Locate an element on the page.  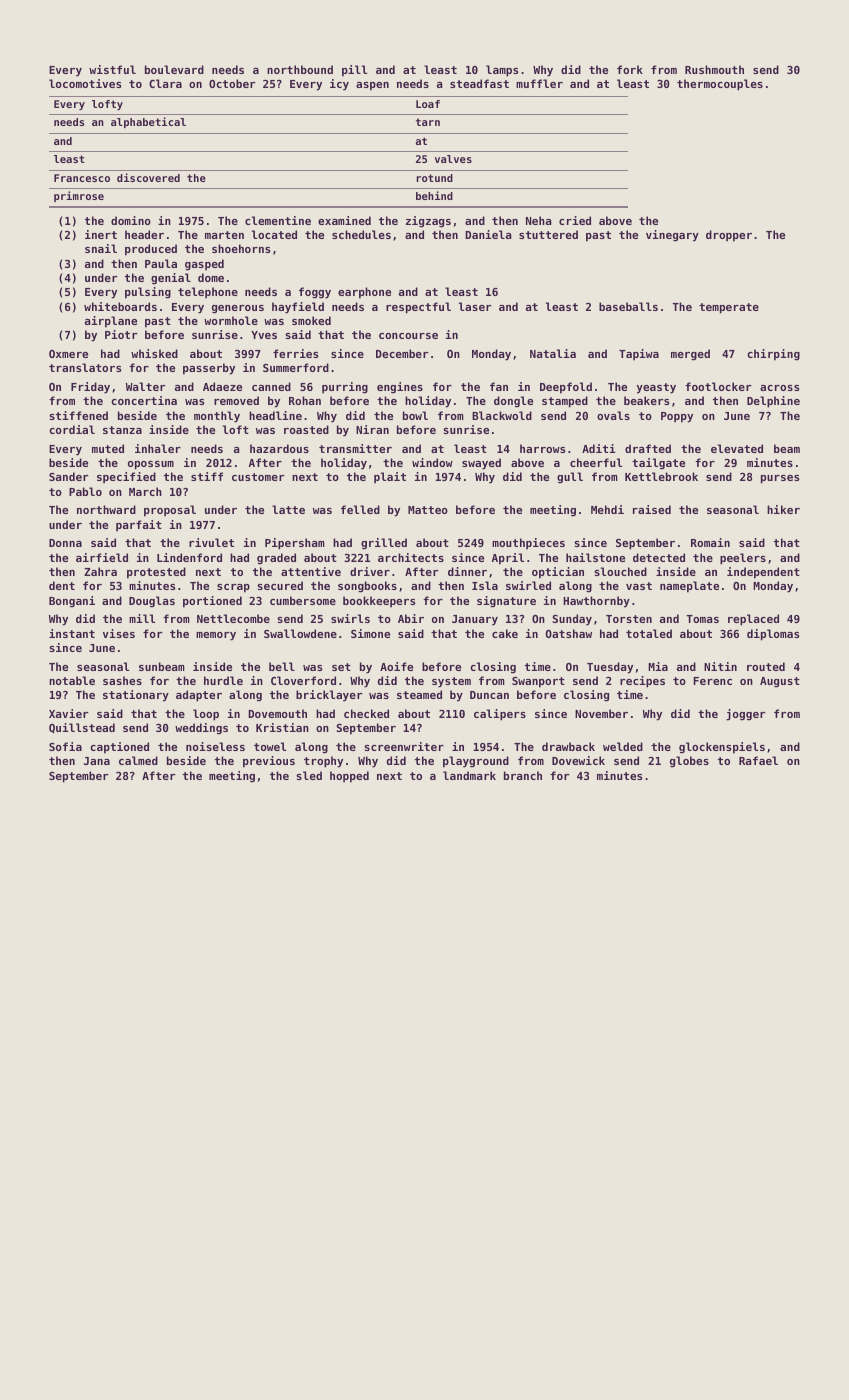
locomotives is located at coordinates (85, 83).
